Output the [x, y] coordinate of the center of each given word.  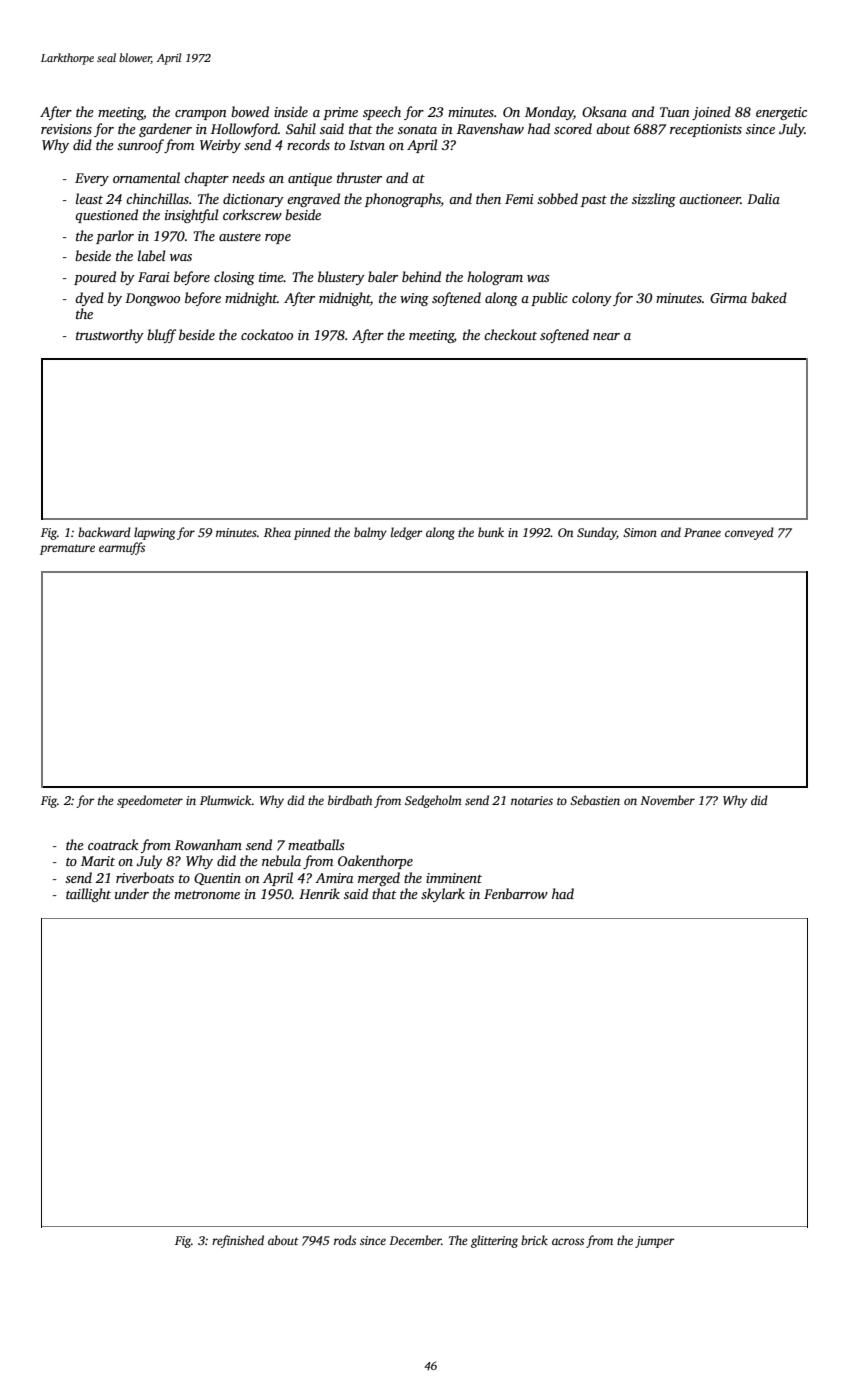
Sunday [597, 533]
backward [104, 532]
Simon [640, 532]
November [667, 800]
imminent [454, 878]
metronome [207, 894]
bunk [491, 532]
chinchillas [157, 198]
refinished [238, 1241]
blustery [341, 278]
